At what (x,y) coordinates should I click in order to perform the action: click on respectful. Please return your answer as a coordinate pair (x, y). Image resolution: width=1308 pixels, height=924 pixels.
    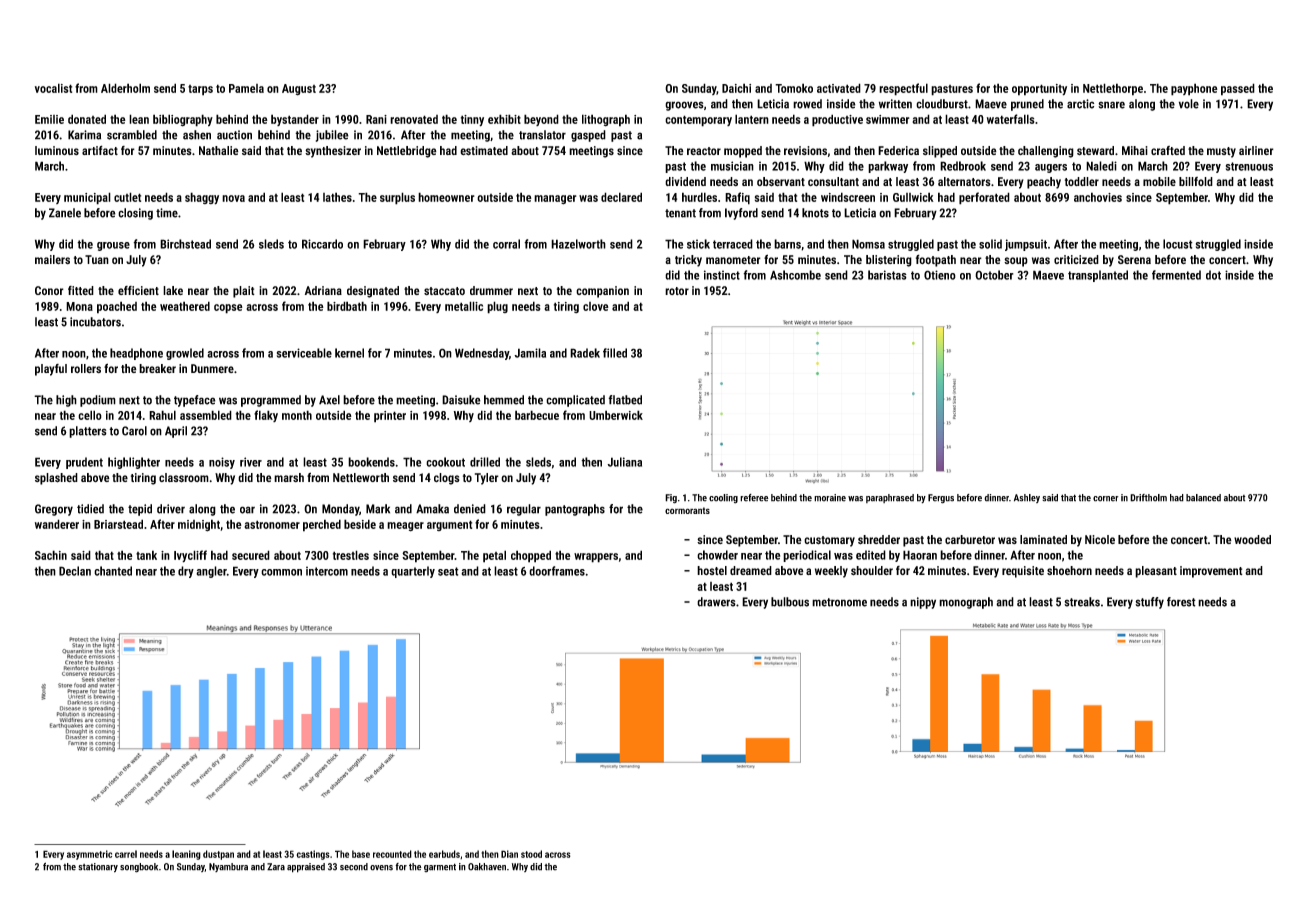
    Looking at the image, I should click on (903, 89).
